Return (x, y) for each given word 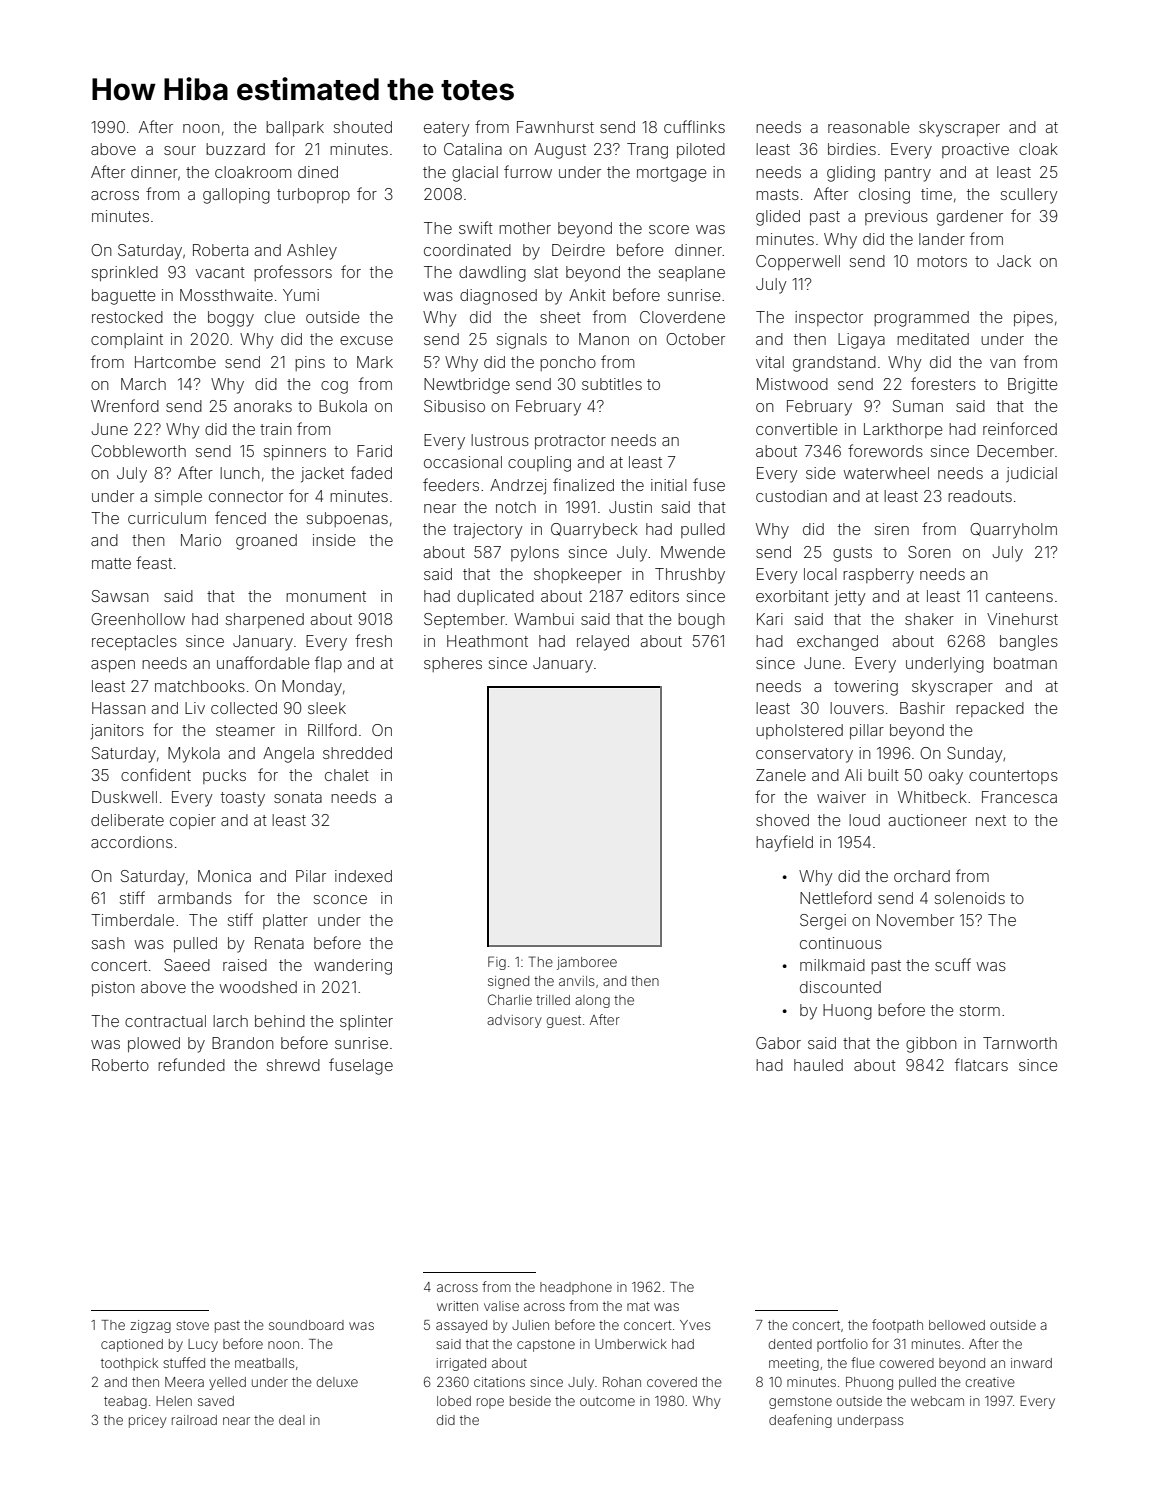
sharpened (265, 620)
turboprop (313, 195)
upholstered (799, 731)
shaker (929, 619)
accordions (132, 842)
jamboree (587, 963)
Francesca (1019, 797)
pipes (1033, 318)
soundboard (306, 1325)
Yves (695, 1325)
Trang (647, 151)
